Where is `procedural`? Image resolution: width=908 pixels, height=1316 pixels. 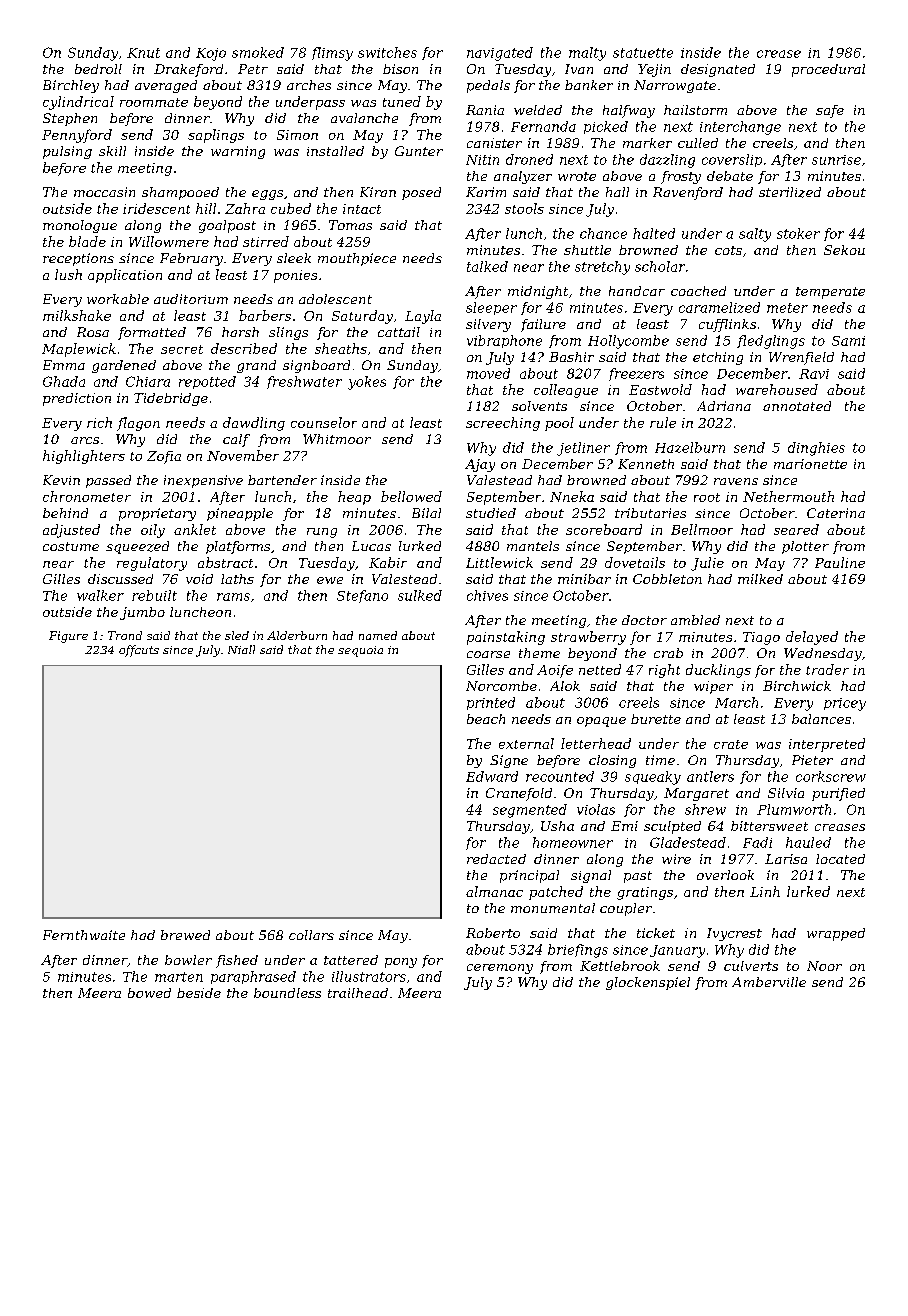 procedural is located at coordinates (828, 70).
